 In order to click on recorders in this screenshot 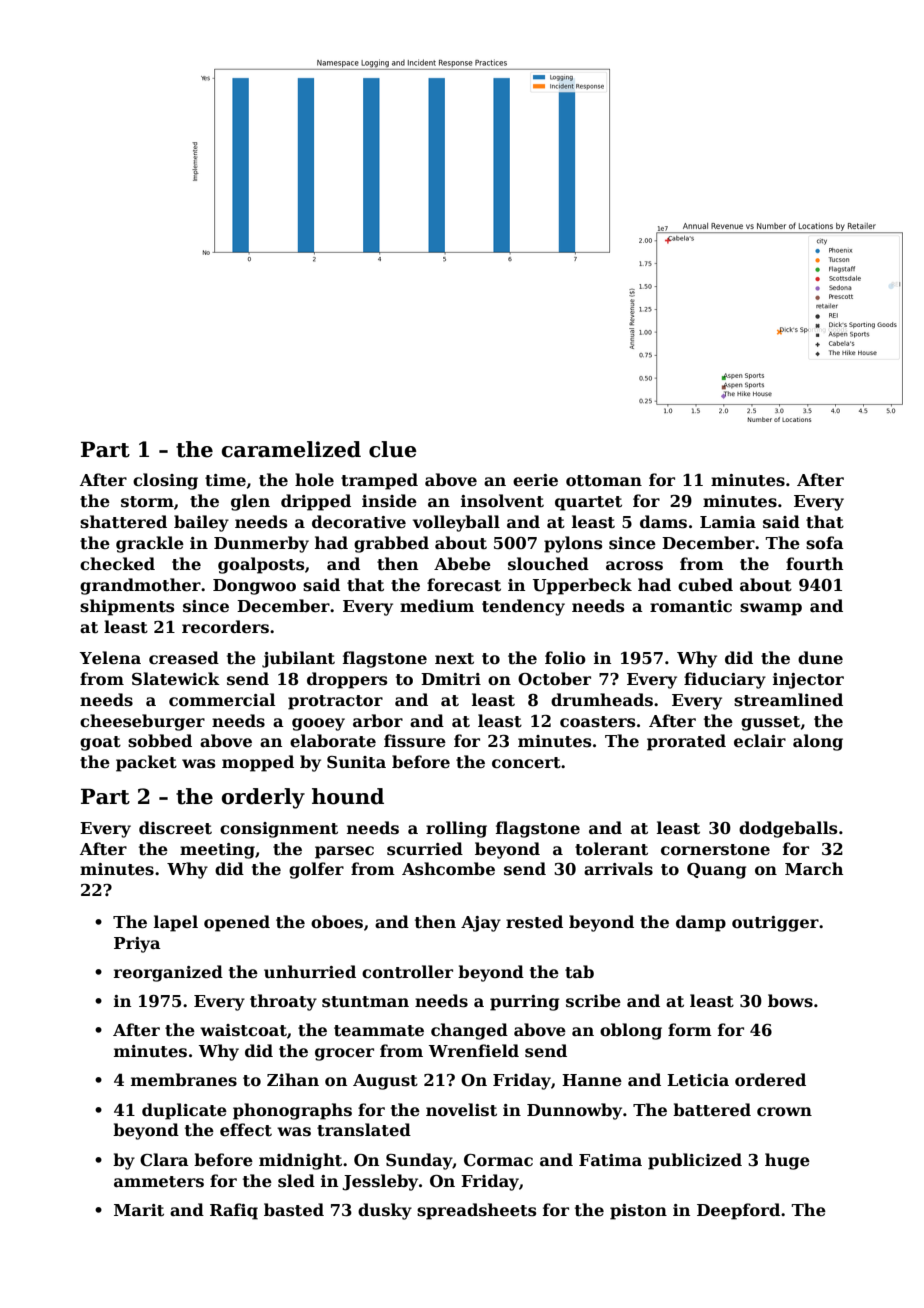, I will do `click(225, 627)`.
